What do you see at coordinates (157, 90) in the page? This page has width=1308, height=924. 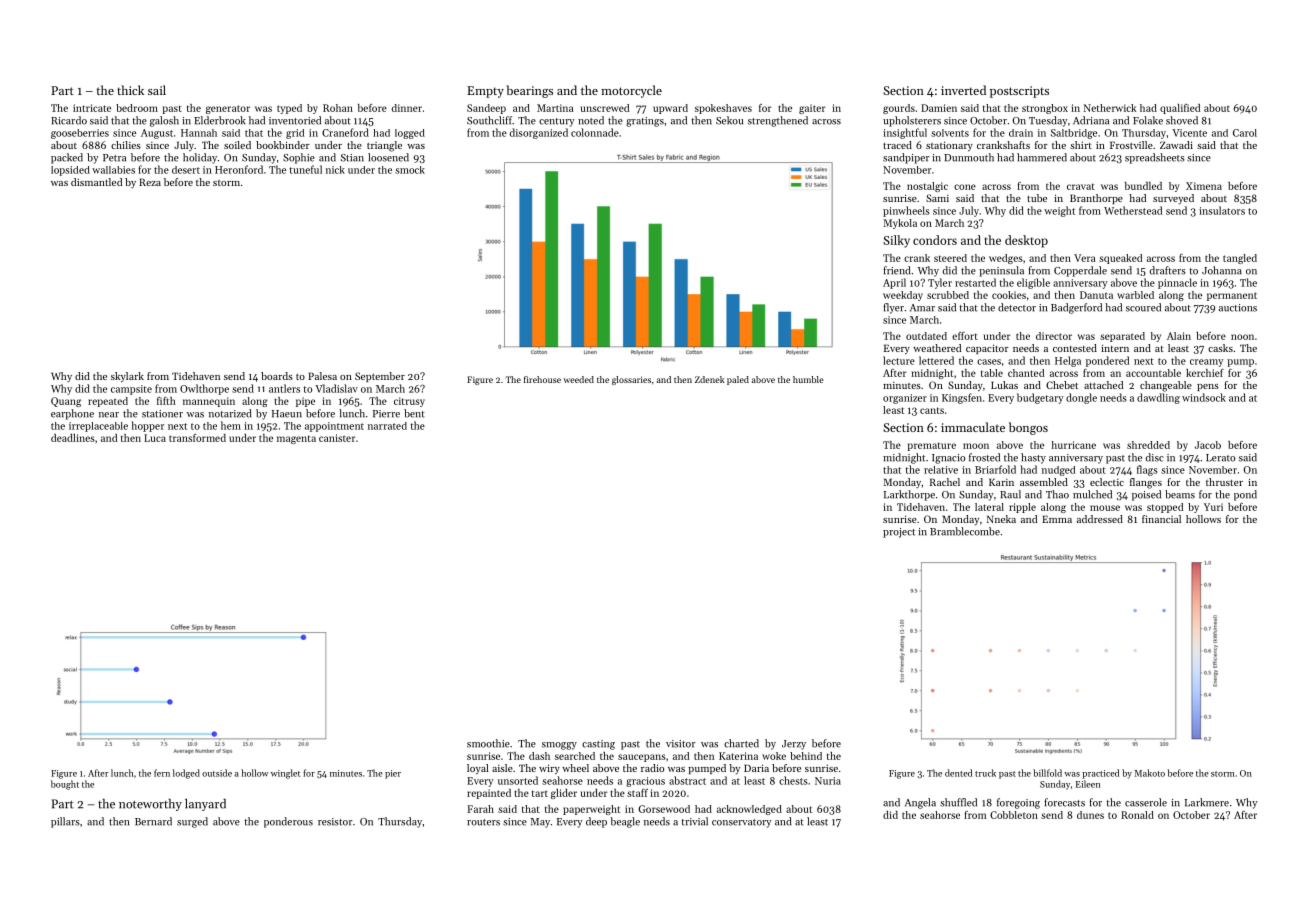 I see `sail` at bounding box center [157, 90].
